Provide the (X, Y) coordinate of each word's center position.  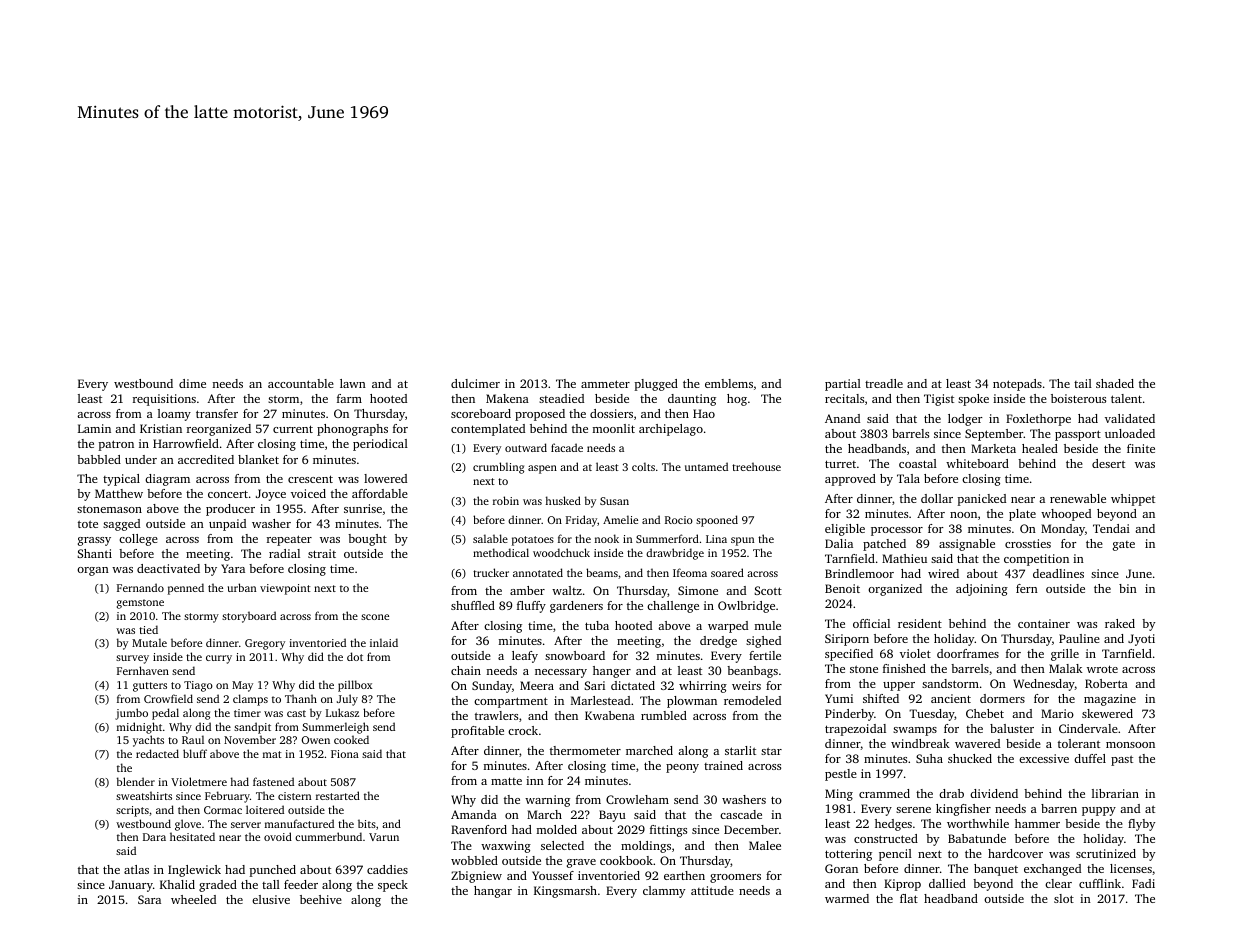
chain (466, 670)
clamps (250, 700)
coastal (918, 463)
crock (523, 730)
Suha (929, 758)
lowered (385, 478)
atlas (136, 869)
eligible (845, 530)
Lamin (94, 428)
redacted (157, 753)
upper (899, 686)
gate (1124, 546)
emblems (729, 383)
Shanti (94, 553)
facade (567, 447)
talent (1126, 398)
